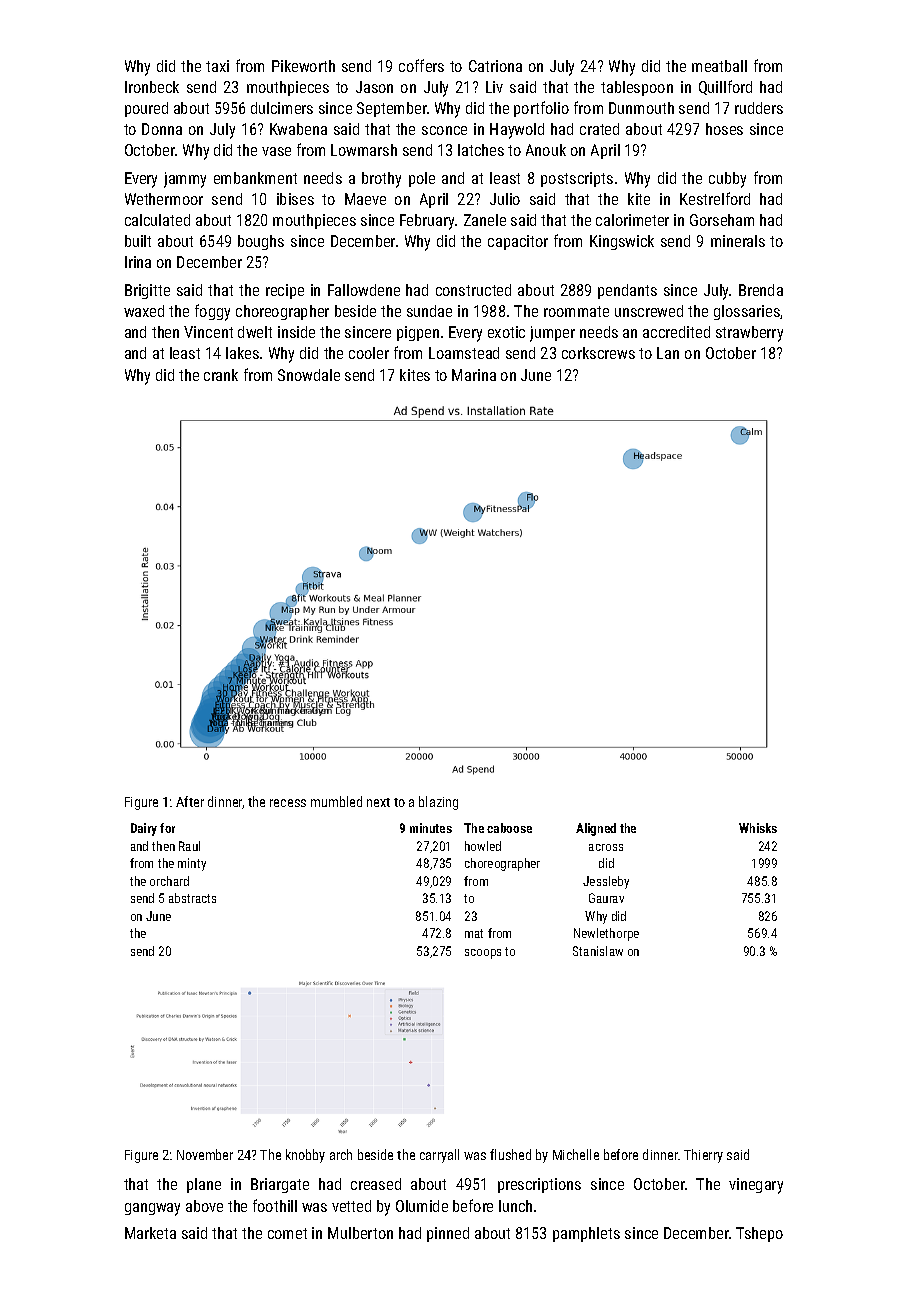  Describe the element at coordinates (438, 803) in the screenshot. I see `blazing` at that location.
